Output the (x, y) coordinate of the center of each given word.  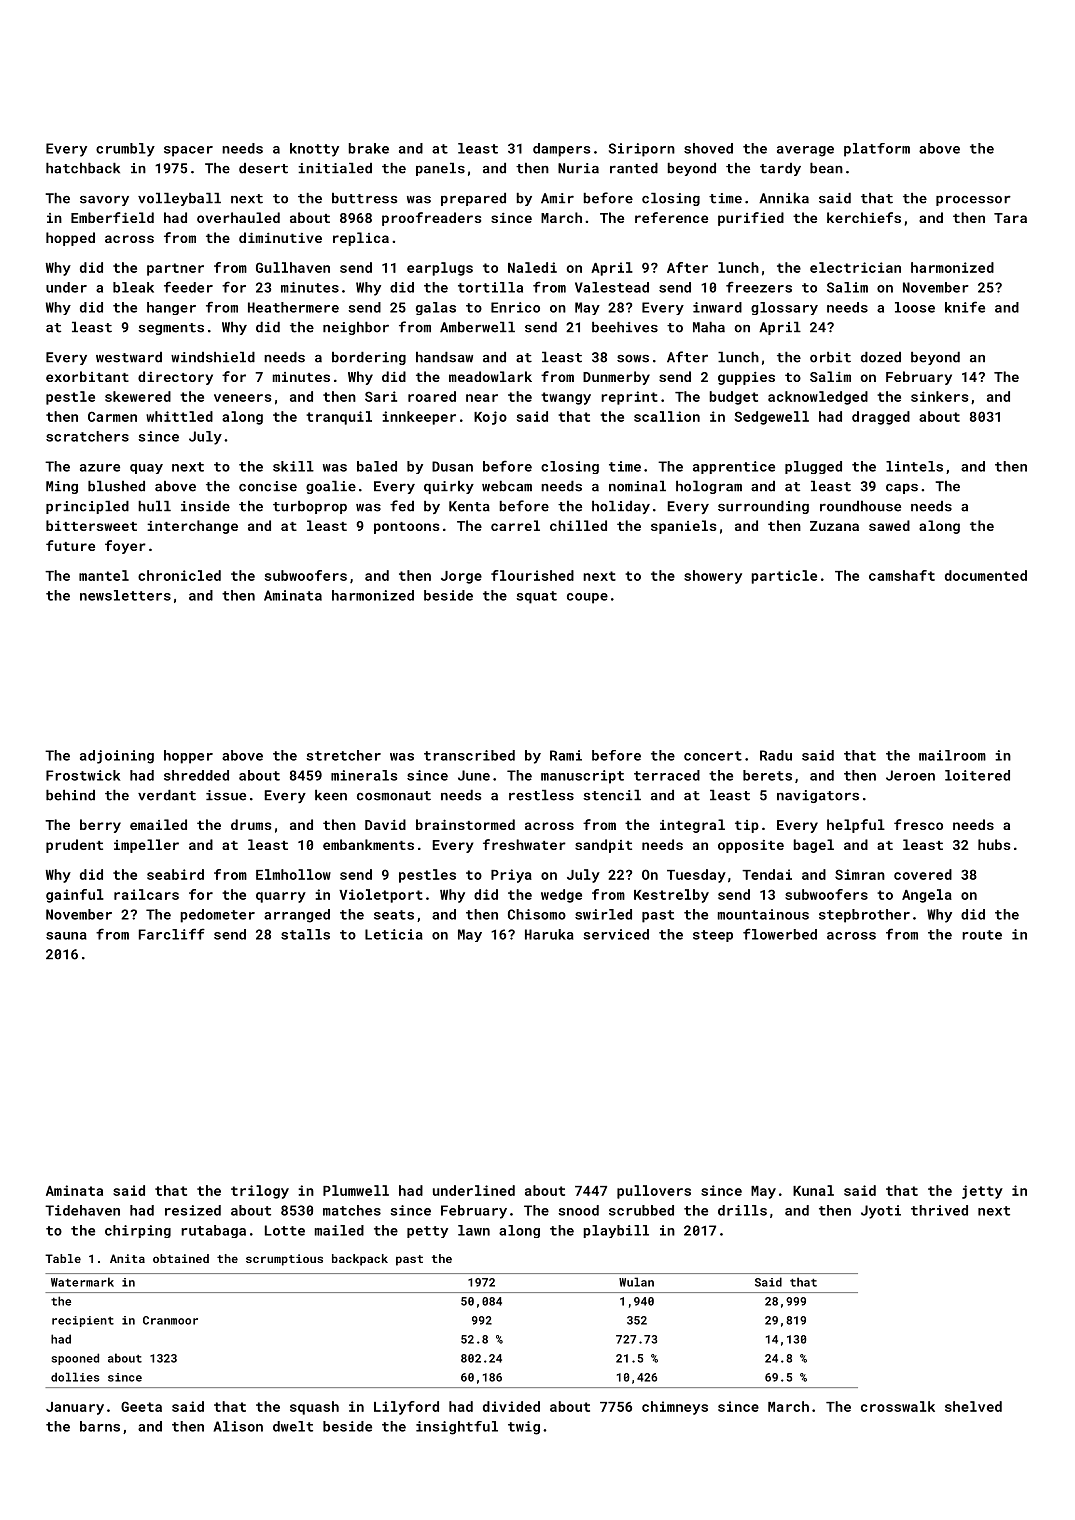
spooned (75, 1359)
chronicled (179, 575)
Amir (557, 198)
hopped (70, 239)
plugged (813, 467)
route (982, 935)
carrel (515, 525)
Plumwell (356, 1190)
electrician (855, 267)
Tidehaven (82, 1210)
